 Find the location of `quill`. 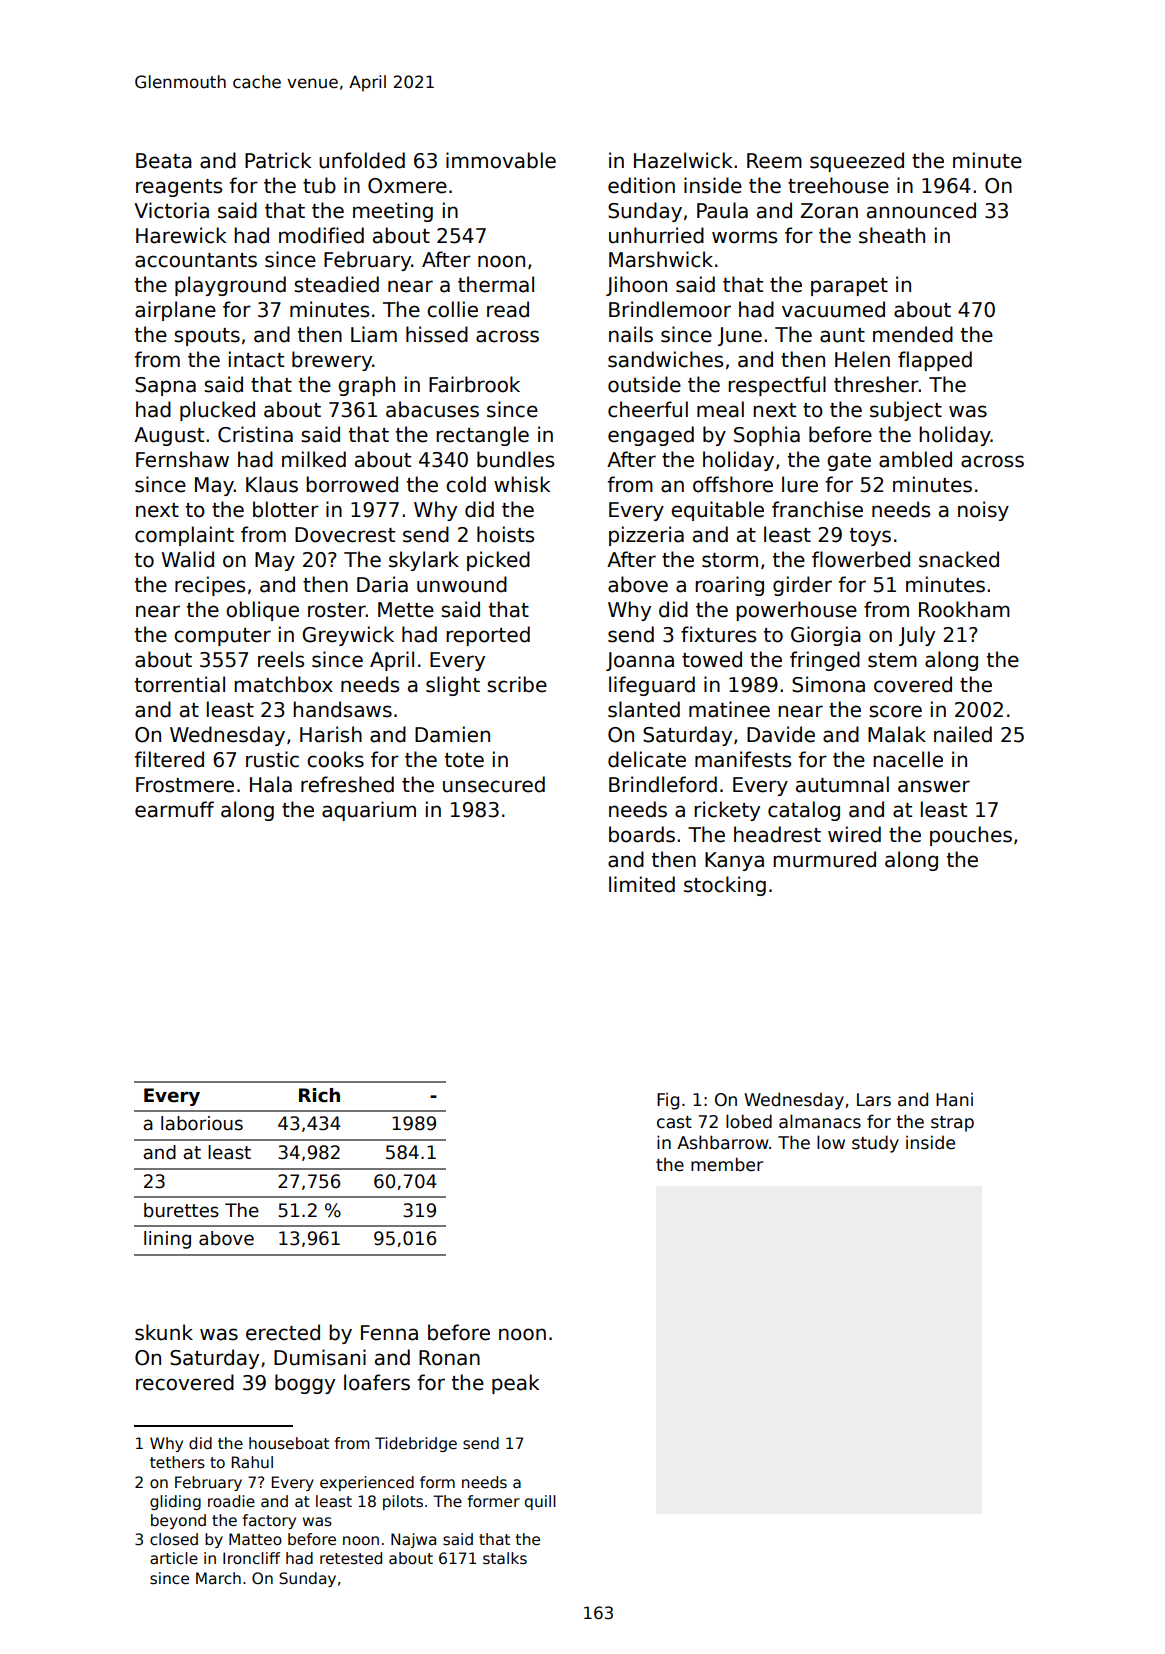

quill is located at coordinates (540, 1502).
